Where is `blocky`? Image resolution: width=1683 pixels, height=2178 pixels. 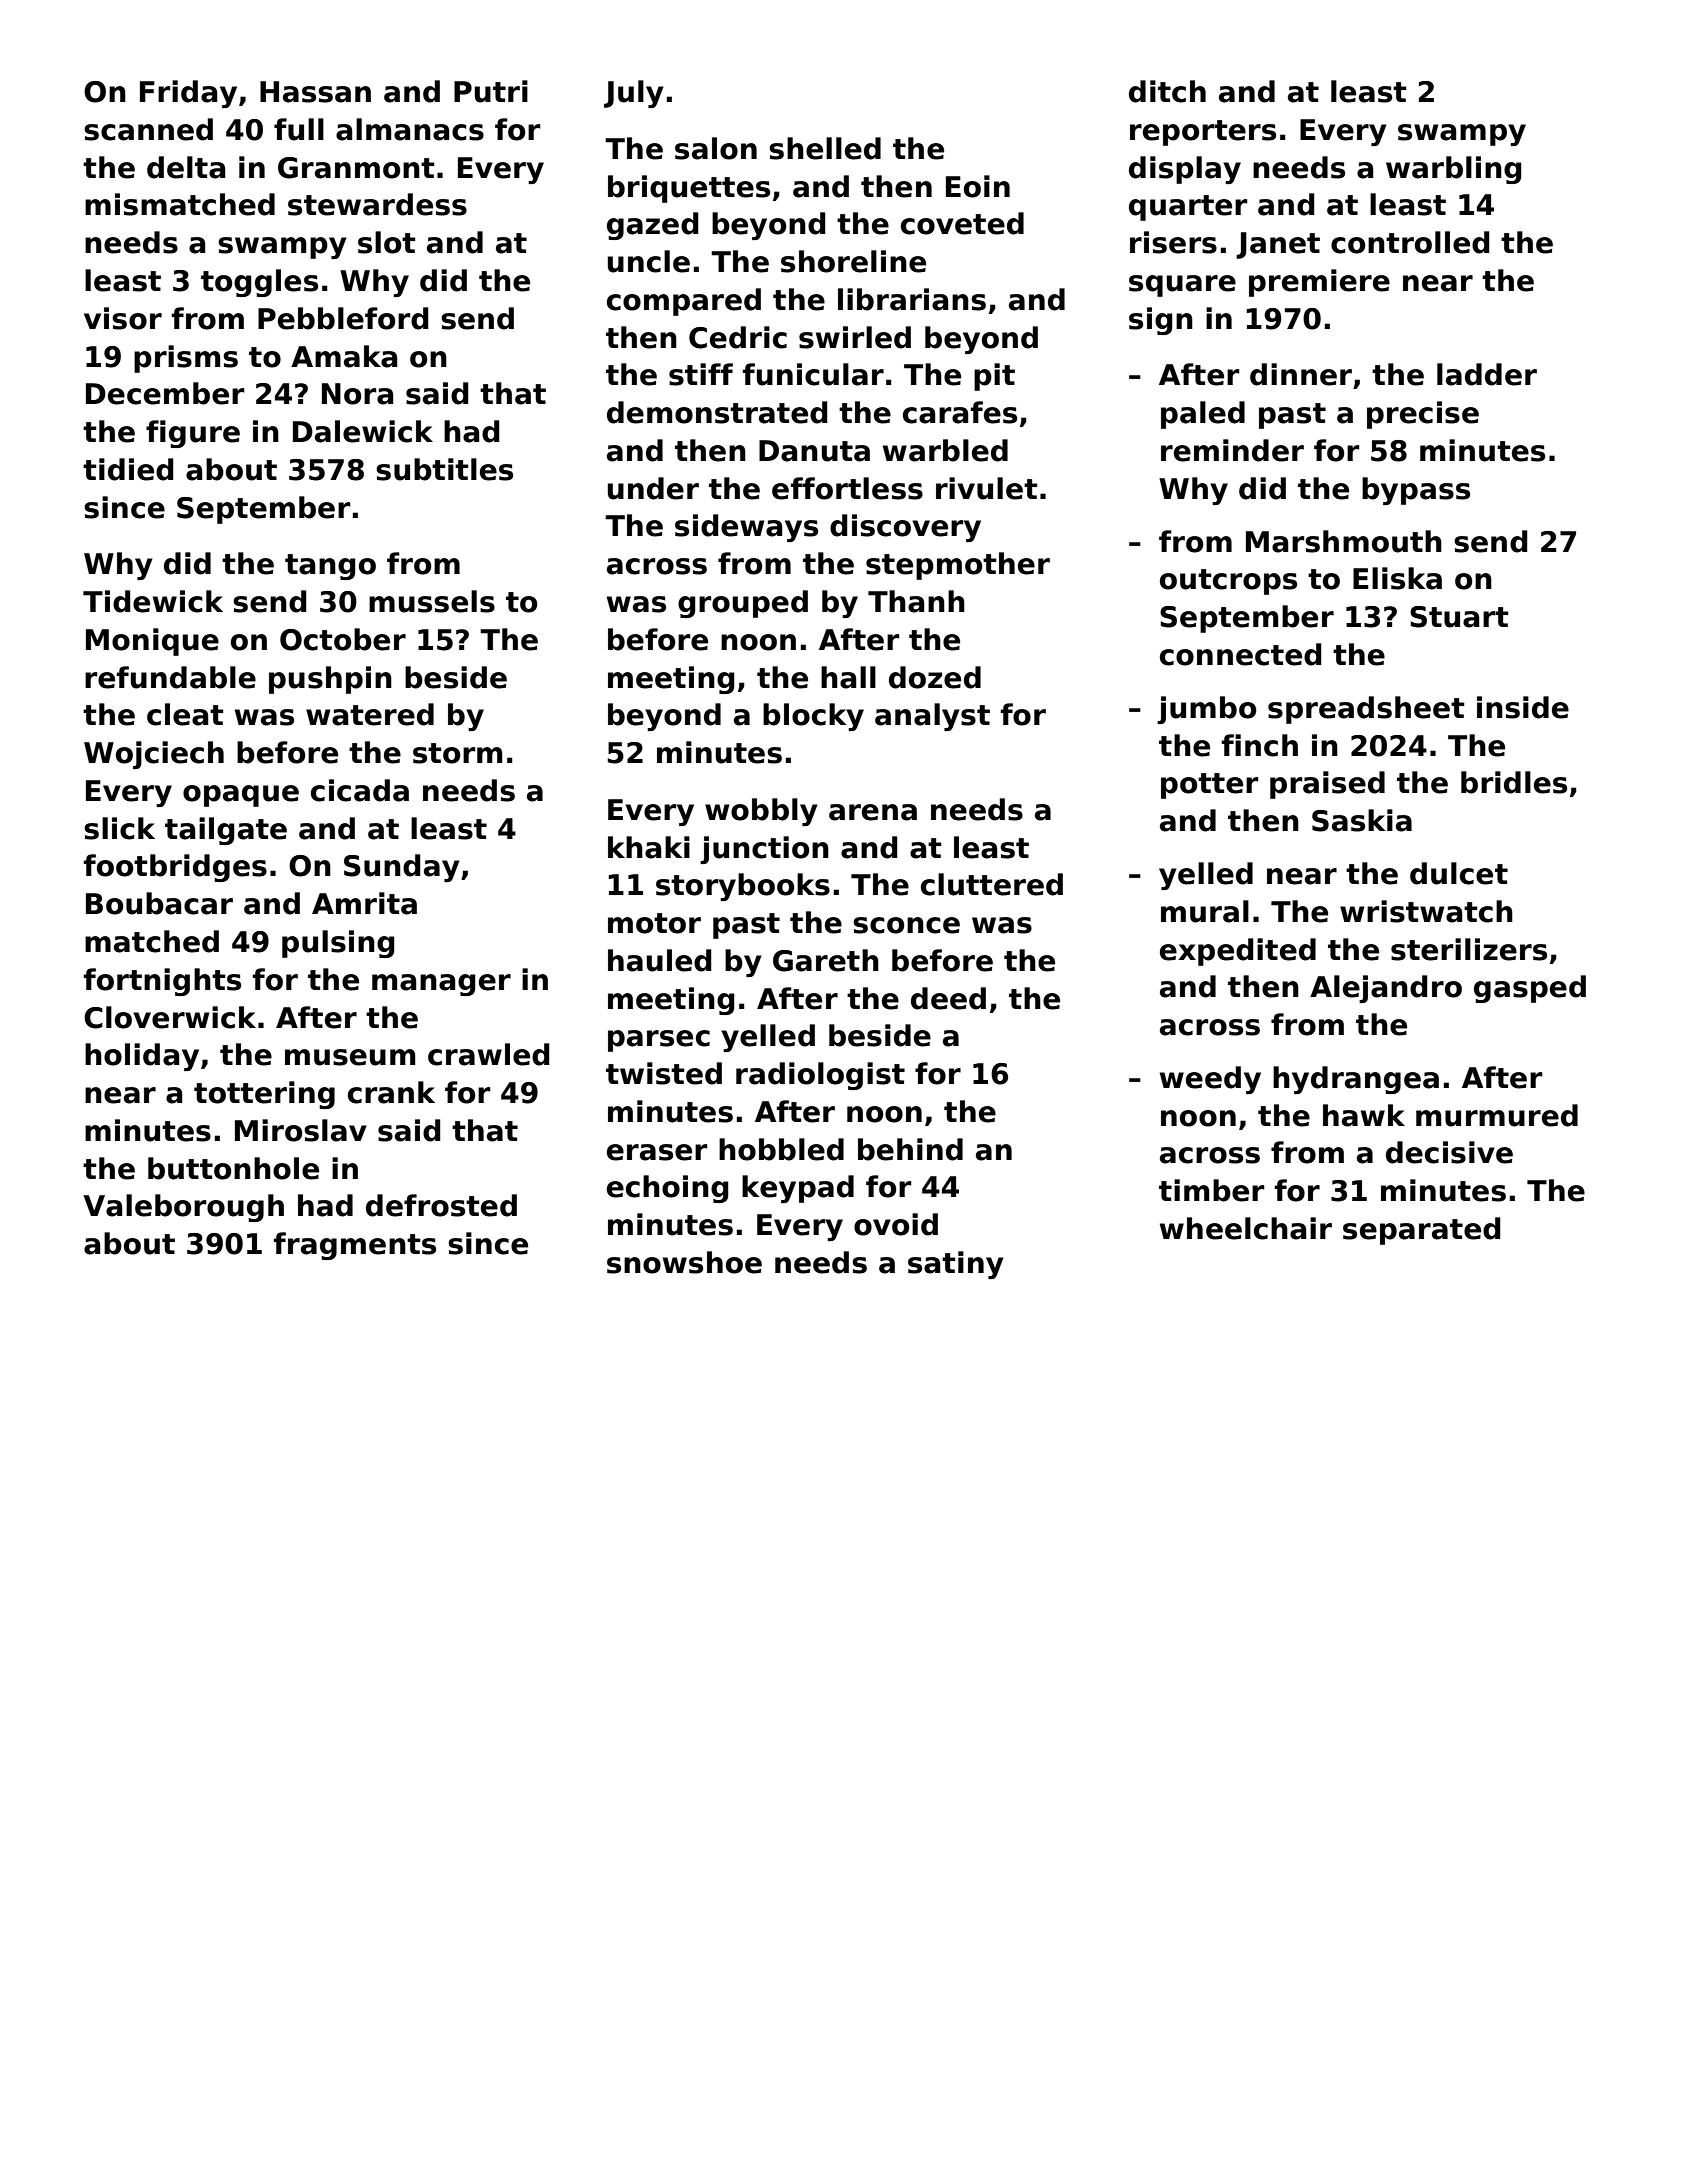
blocky is located at coordinates (813, 717).
